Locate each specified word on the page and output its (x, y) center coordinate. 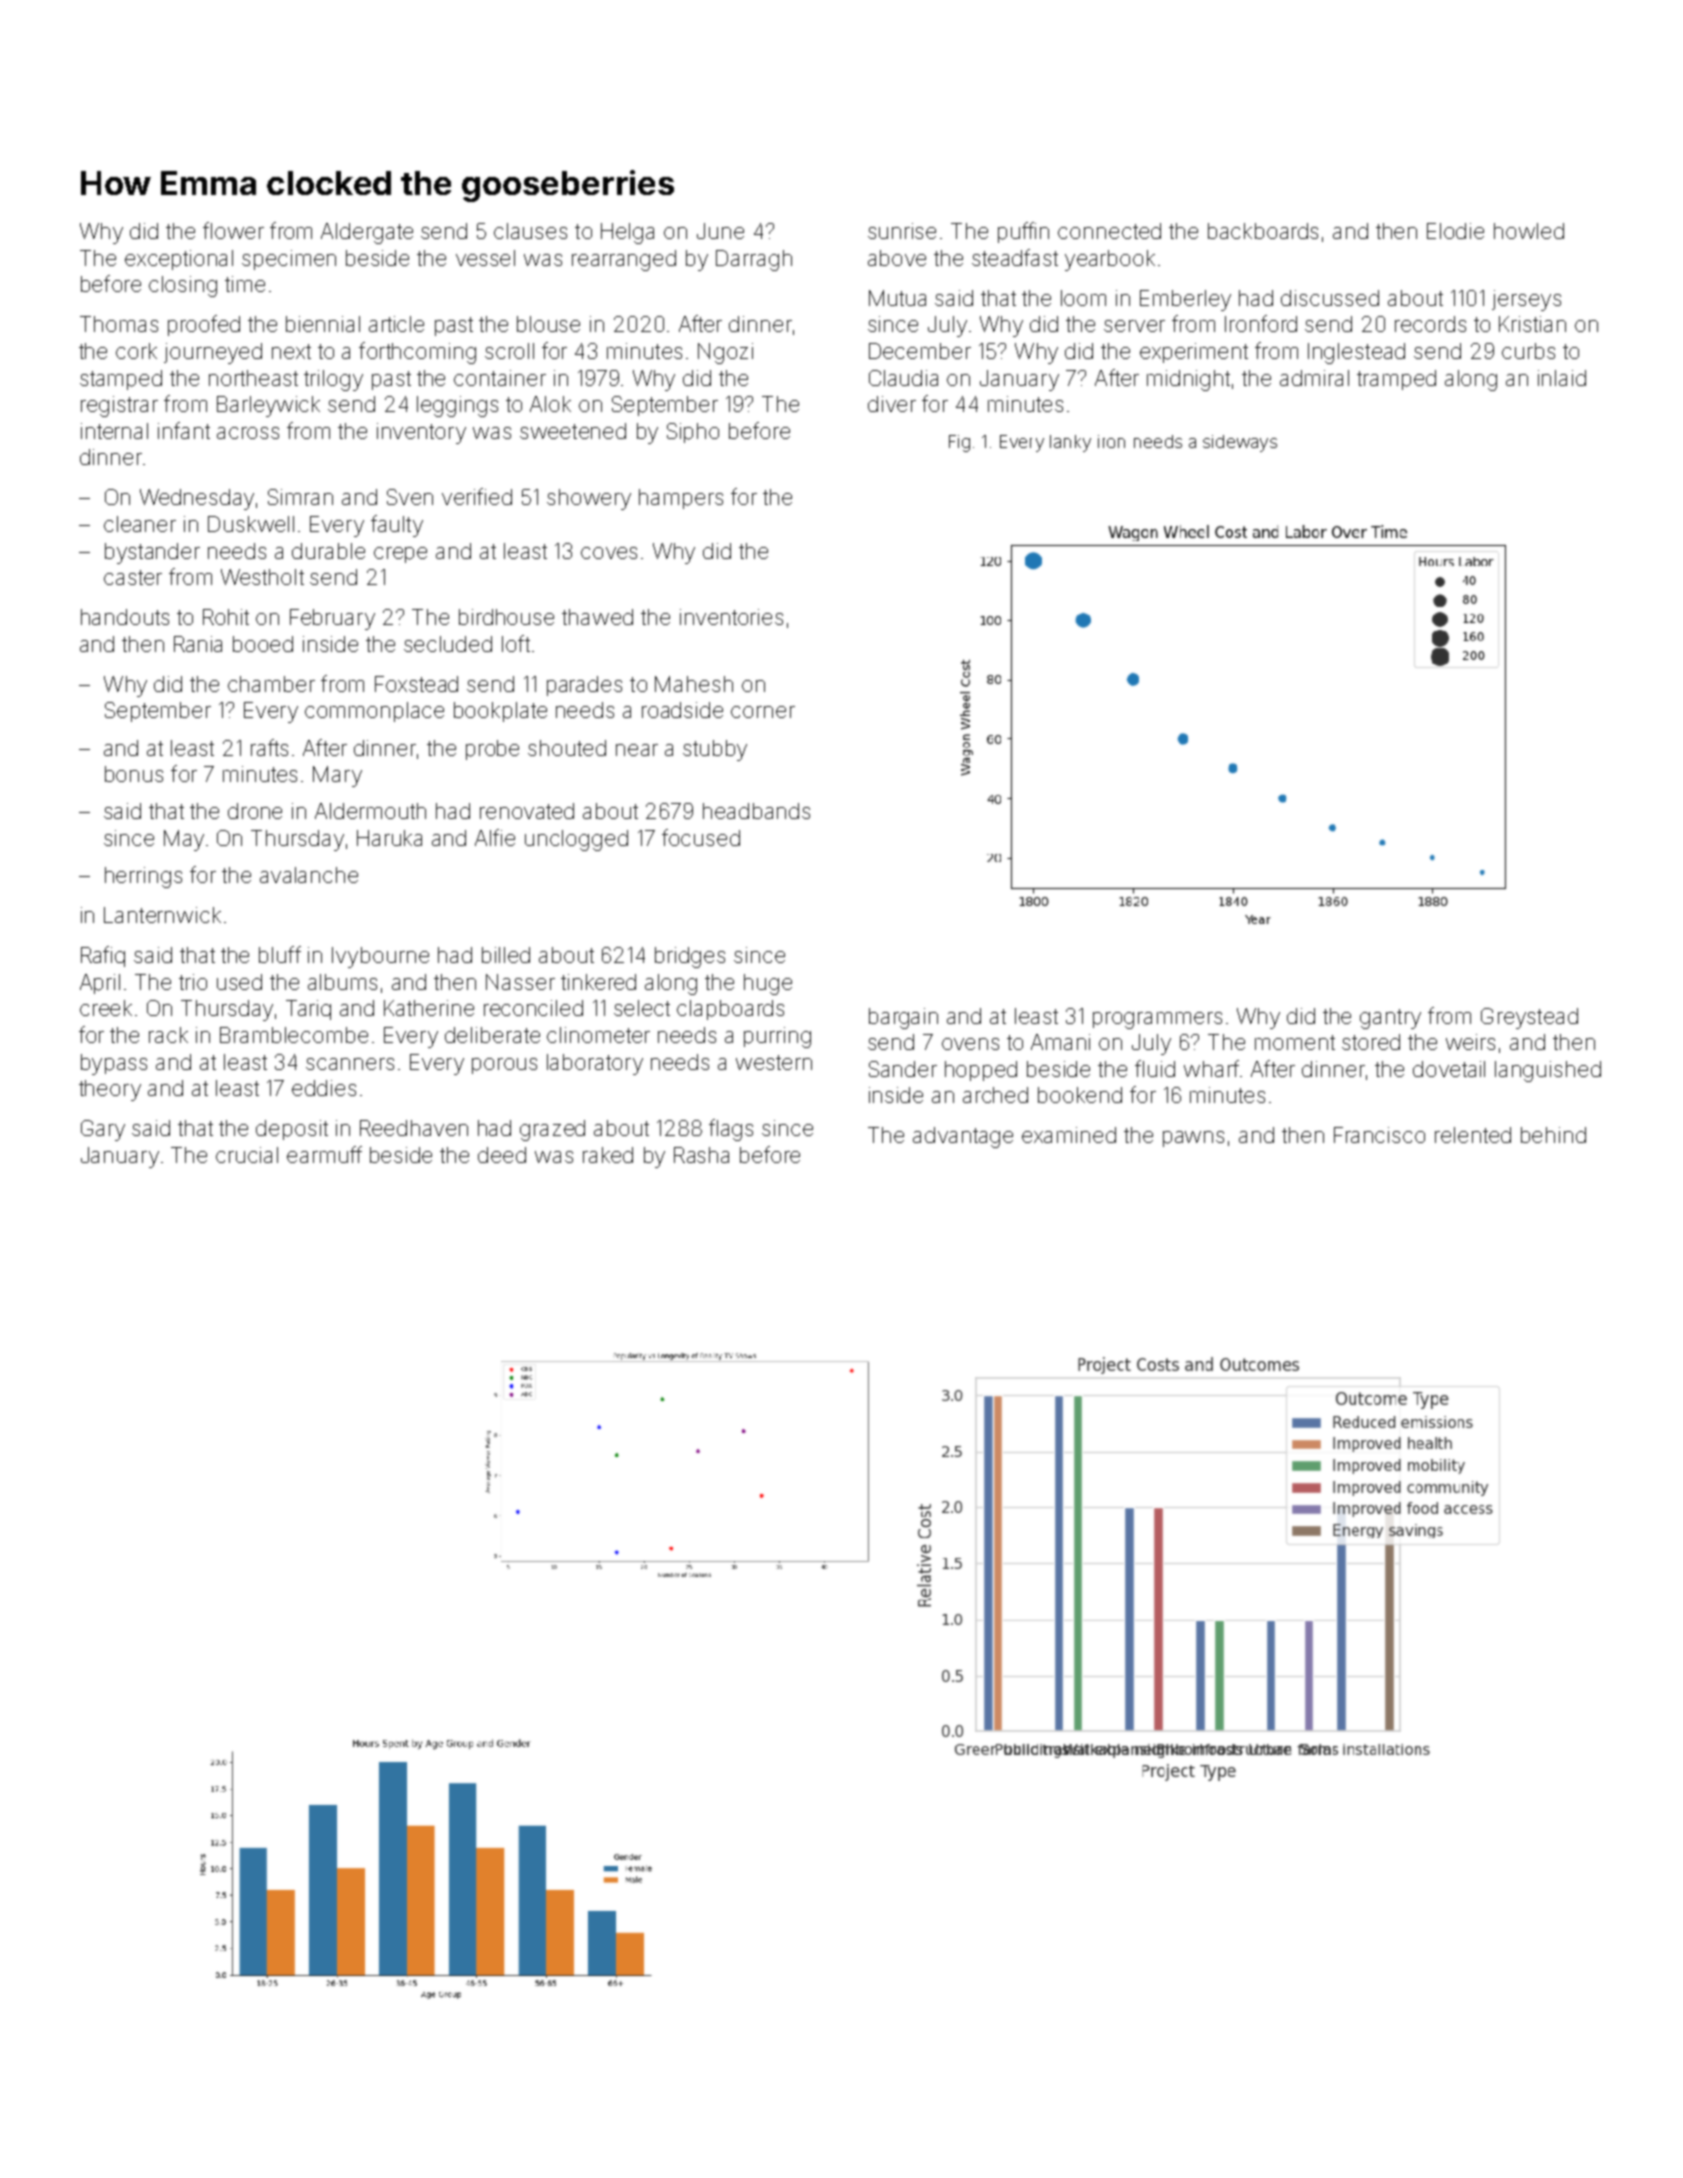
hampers (681, 499)
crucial (247, 1155)
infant (184, 430)
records (1430, 324)
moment (1295, 1042)
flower (233, 230)
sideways (1240, 443)
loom (1083, 298)
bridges (690, 957)
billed (506, 955)
